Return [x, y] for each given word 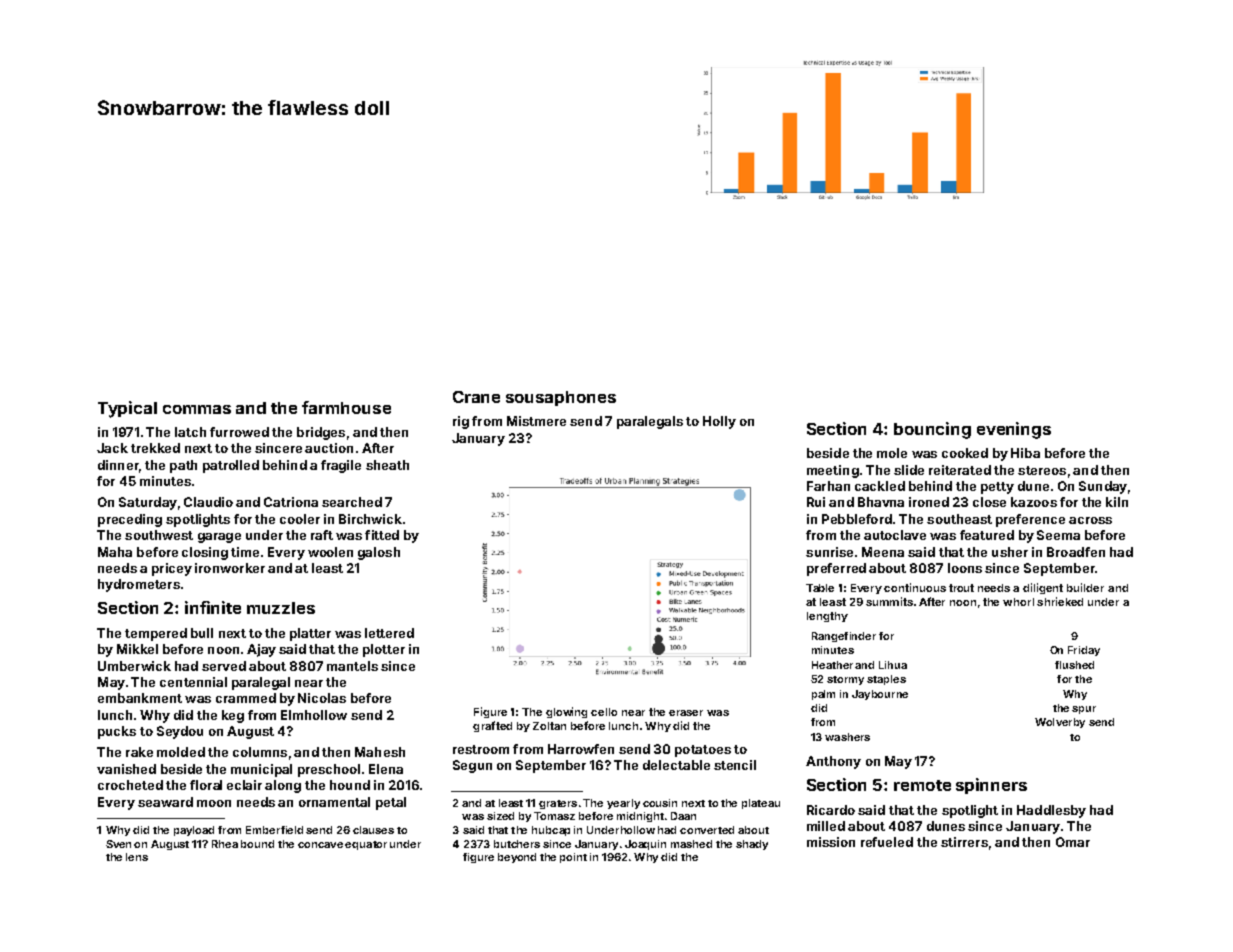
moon [214, 803]
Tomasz [554, 816]
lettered [389, 633]
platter [310, 634]
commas [197, 409]
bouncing [932, 430]
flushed [1074, 665]
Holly [719, 422]
